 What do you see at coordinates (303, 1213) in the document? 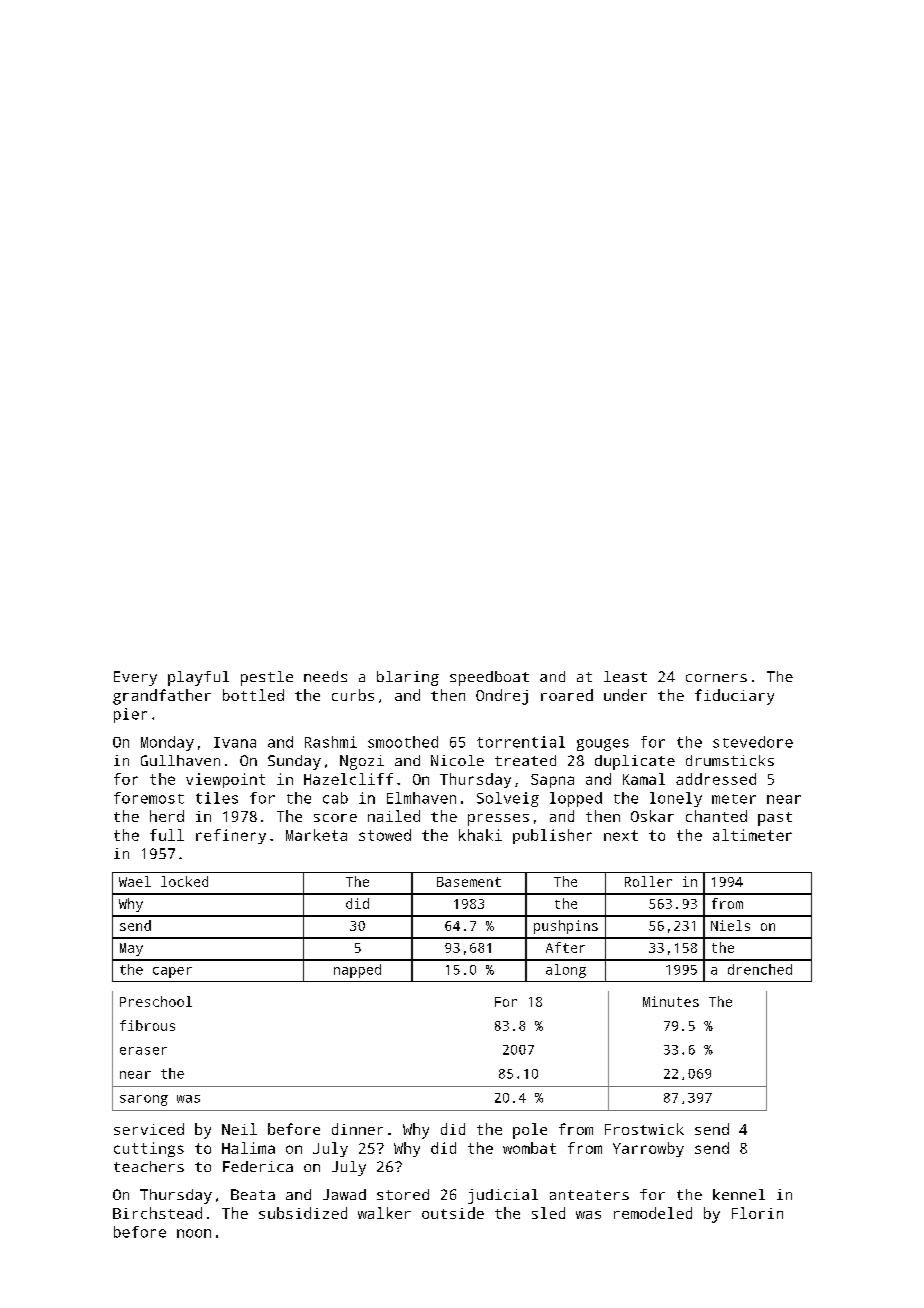
I see `subsidized` at bounding box center [303, 1213].
